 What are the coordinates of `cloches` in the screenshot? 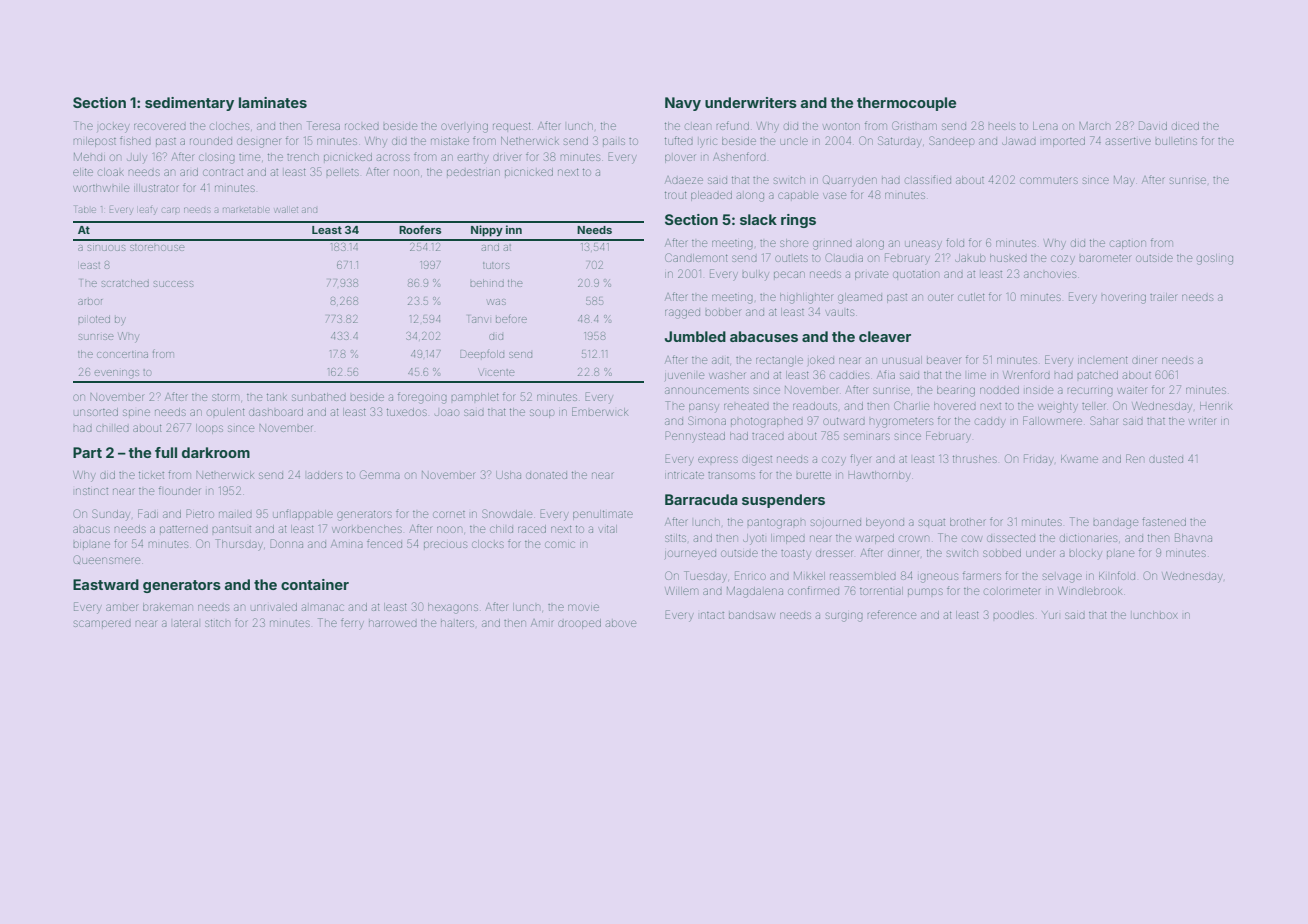 It's located at (229, 126).
